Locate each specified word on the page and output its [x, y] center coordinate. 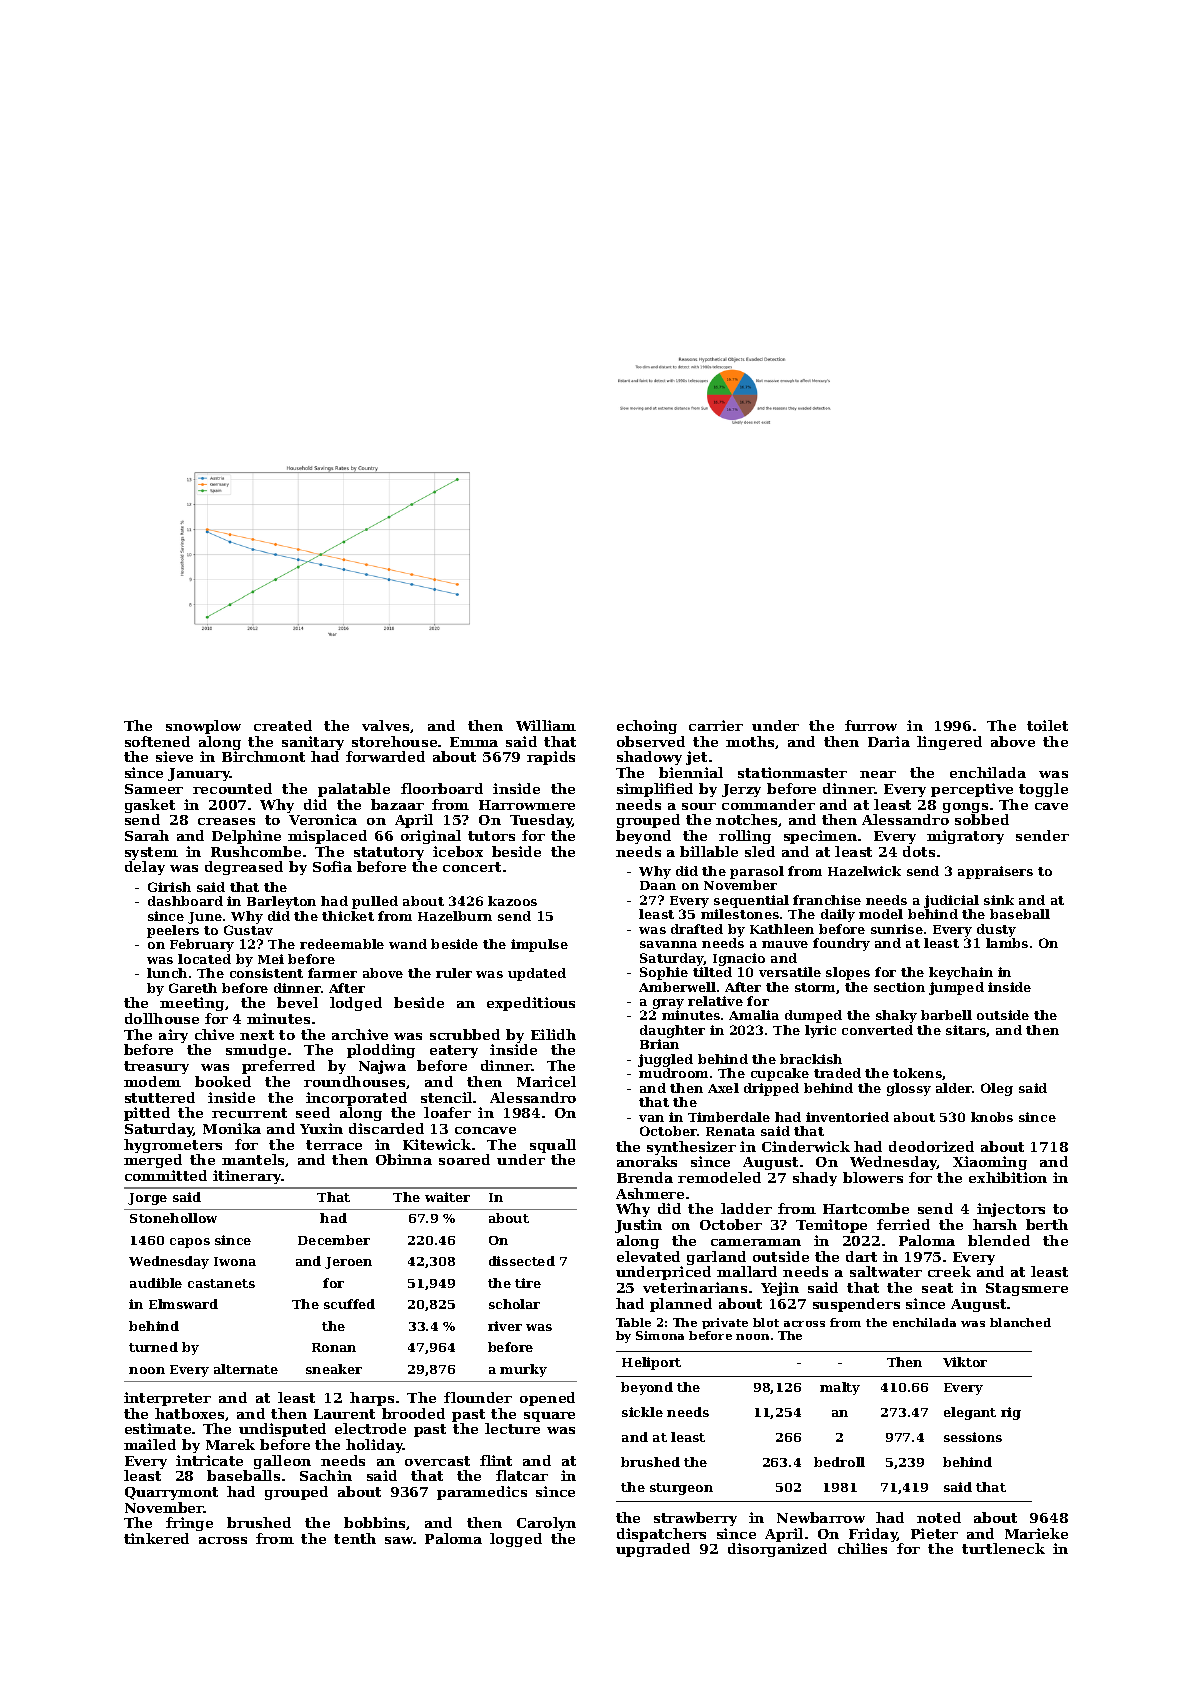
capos [190, 1243]
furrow [871, 725]
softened [157, 741]
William [546, 725]
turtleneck [1003, 1548]
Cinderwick [806, 1146]
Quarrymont [171, 1493]
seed [313, 1112]
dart [861, 1256]
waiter [447, 1197]
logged [516, 1540]
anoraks [647, 1161]
